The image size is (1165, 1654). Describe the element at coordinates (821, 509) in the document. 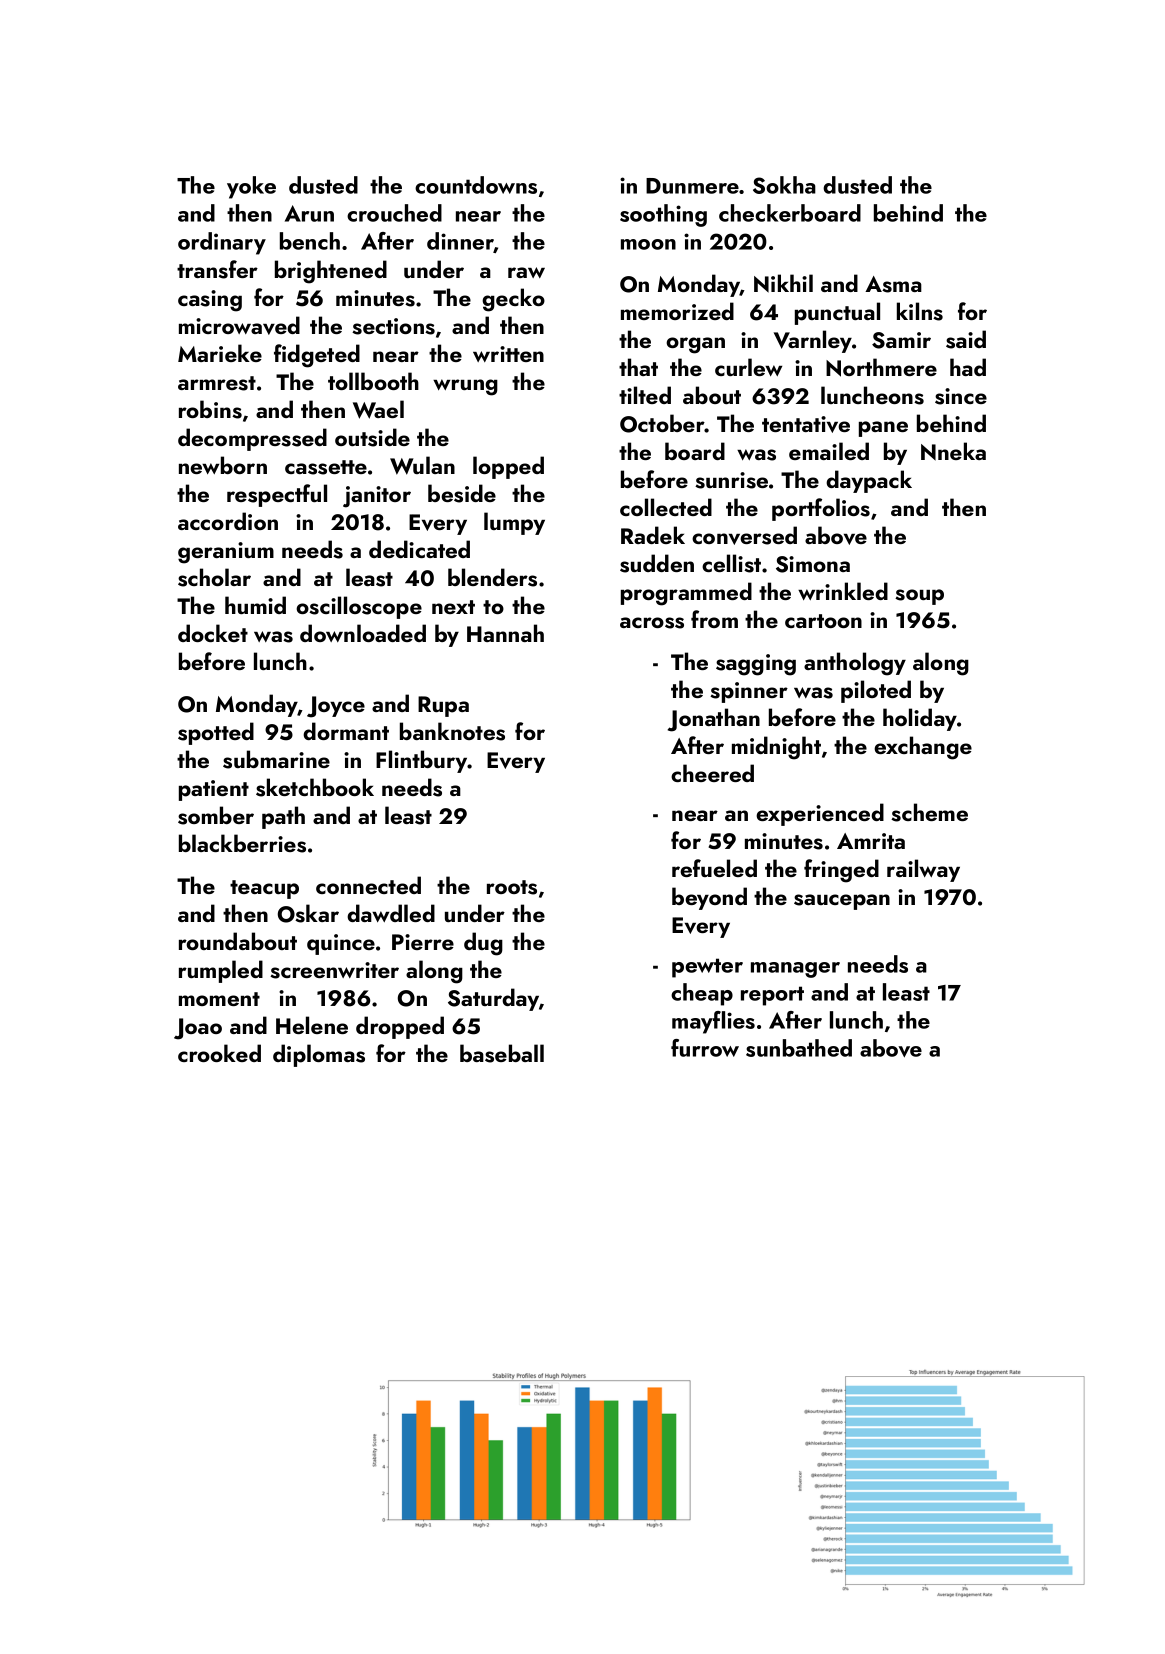

I see `portfolios` at that location.
